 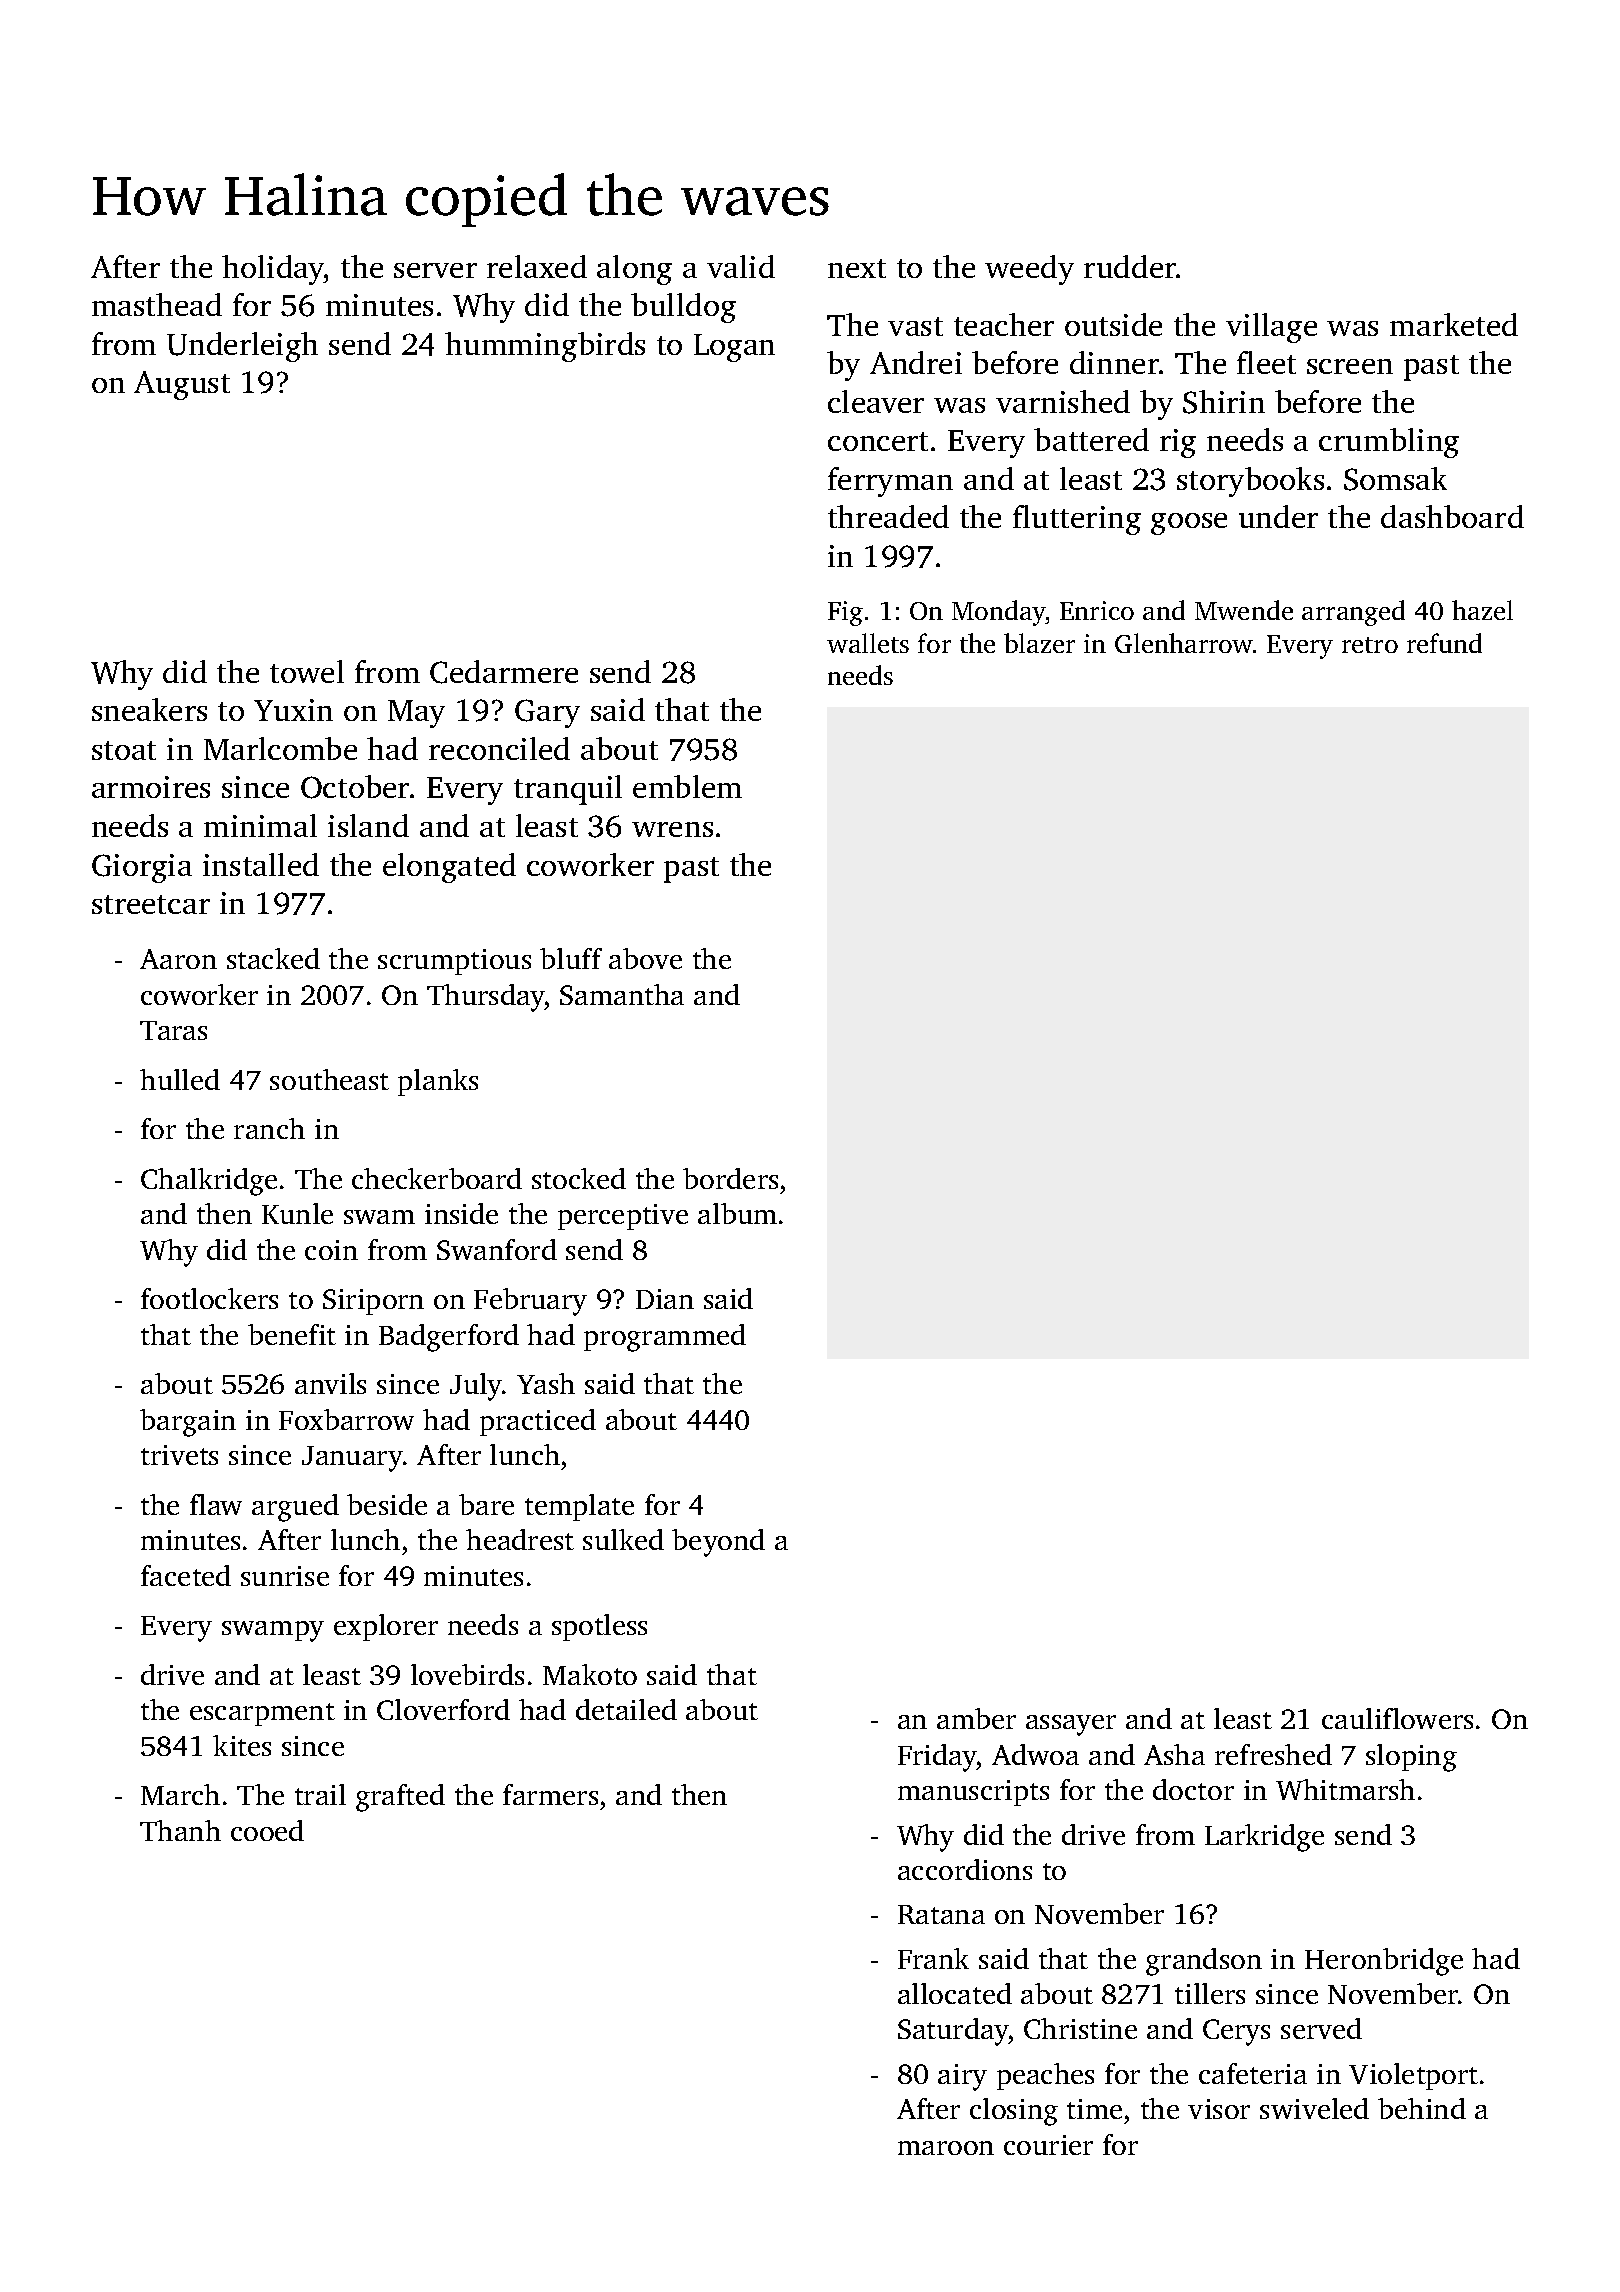 What do you see at coordinates (976, 1718) in the image?
I see `amber` at bounding box center [976, 1718].
